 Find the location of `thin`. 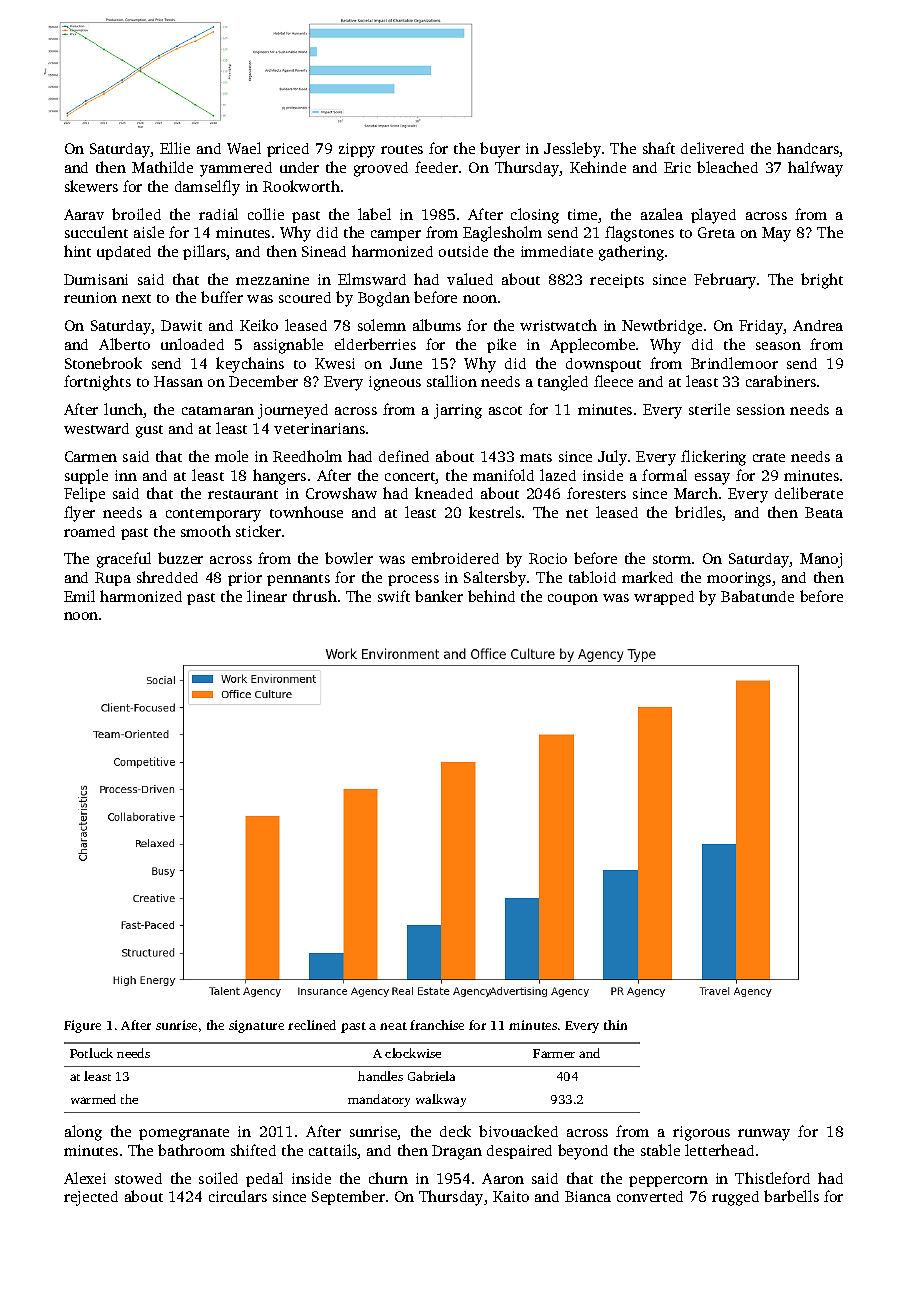

thin is located at coordinates (615, 1025).
